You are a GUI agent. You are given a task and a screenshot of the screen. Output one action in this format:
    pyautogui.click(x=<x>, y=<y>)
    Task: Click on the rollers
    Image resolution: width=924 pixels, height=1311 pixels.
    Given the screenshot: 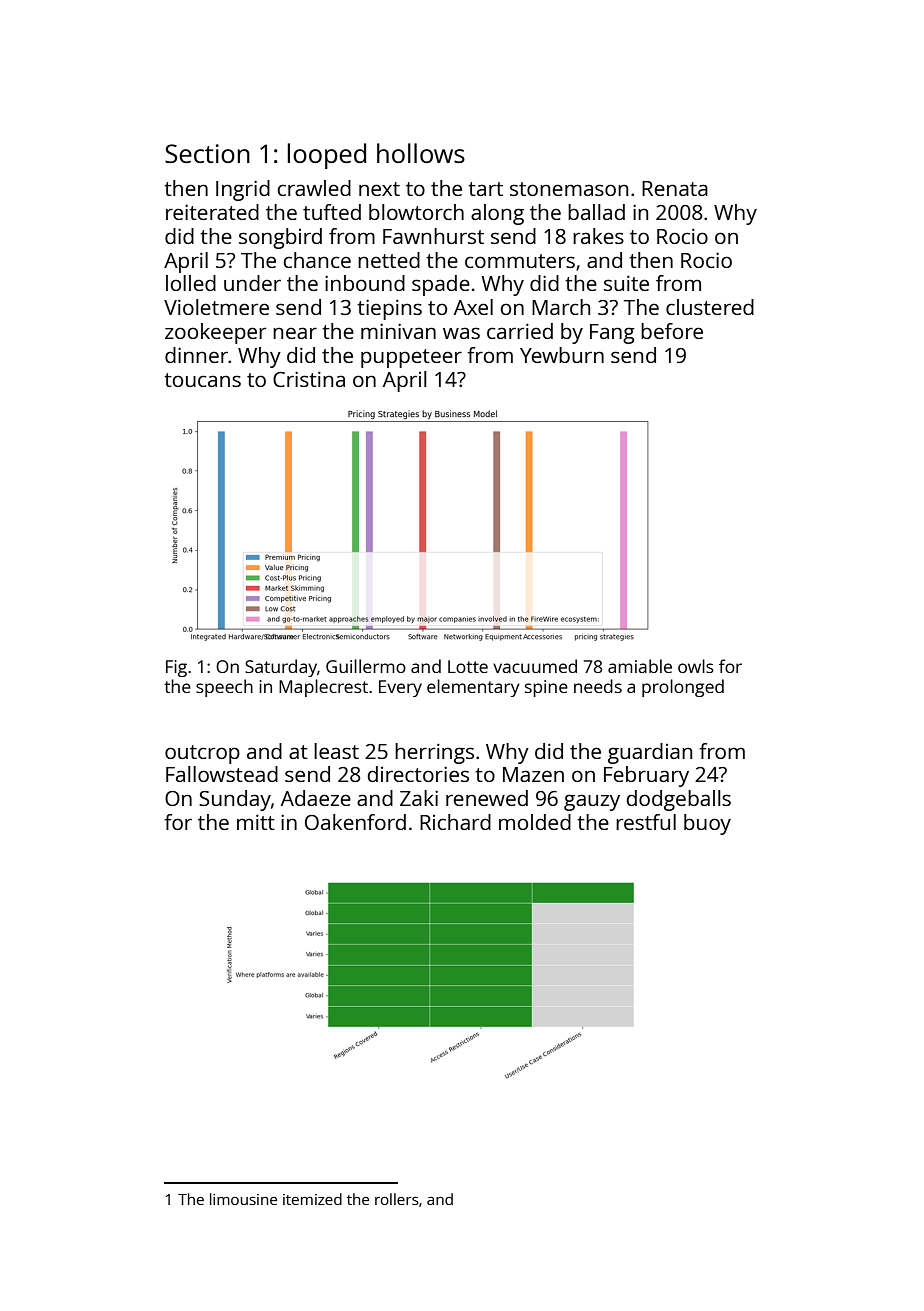 What is the action you would take?
    pyautogui.click(x=397, y=1199)
